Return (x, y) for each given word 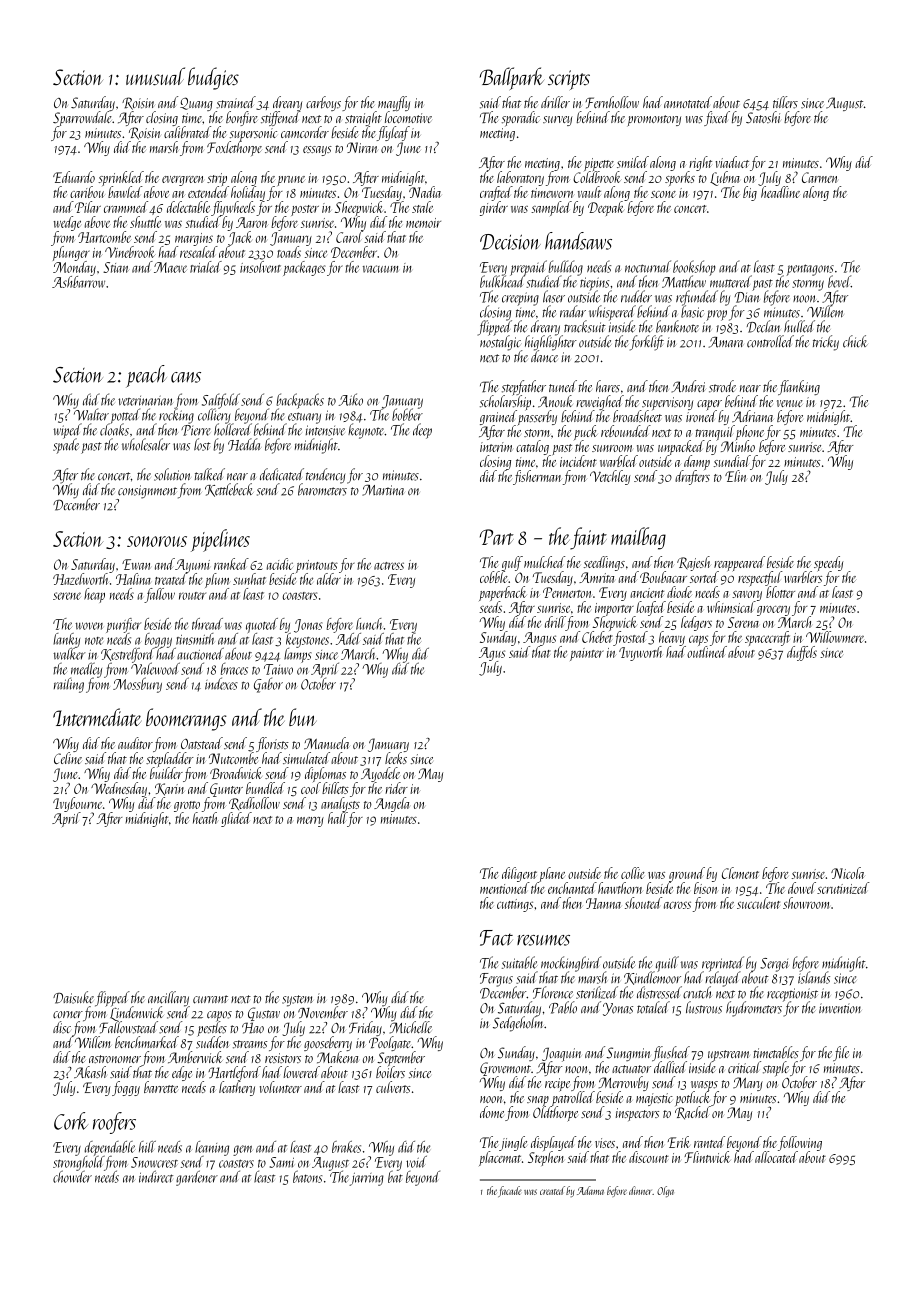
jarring (366, 1179)
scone (663, 194)
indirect (156, 1176)
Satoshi (763, 117)
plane (552, 874)
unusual (155, 76)
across (677, 905)
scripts (569, 80)
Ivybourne (77, 804)
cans (186, 377)
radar (573, 311)
